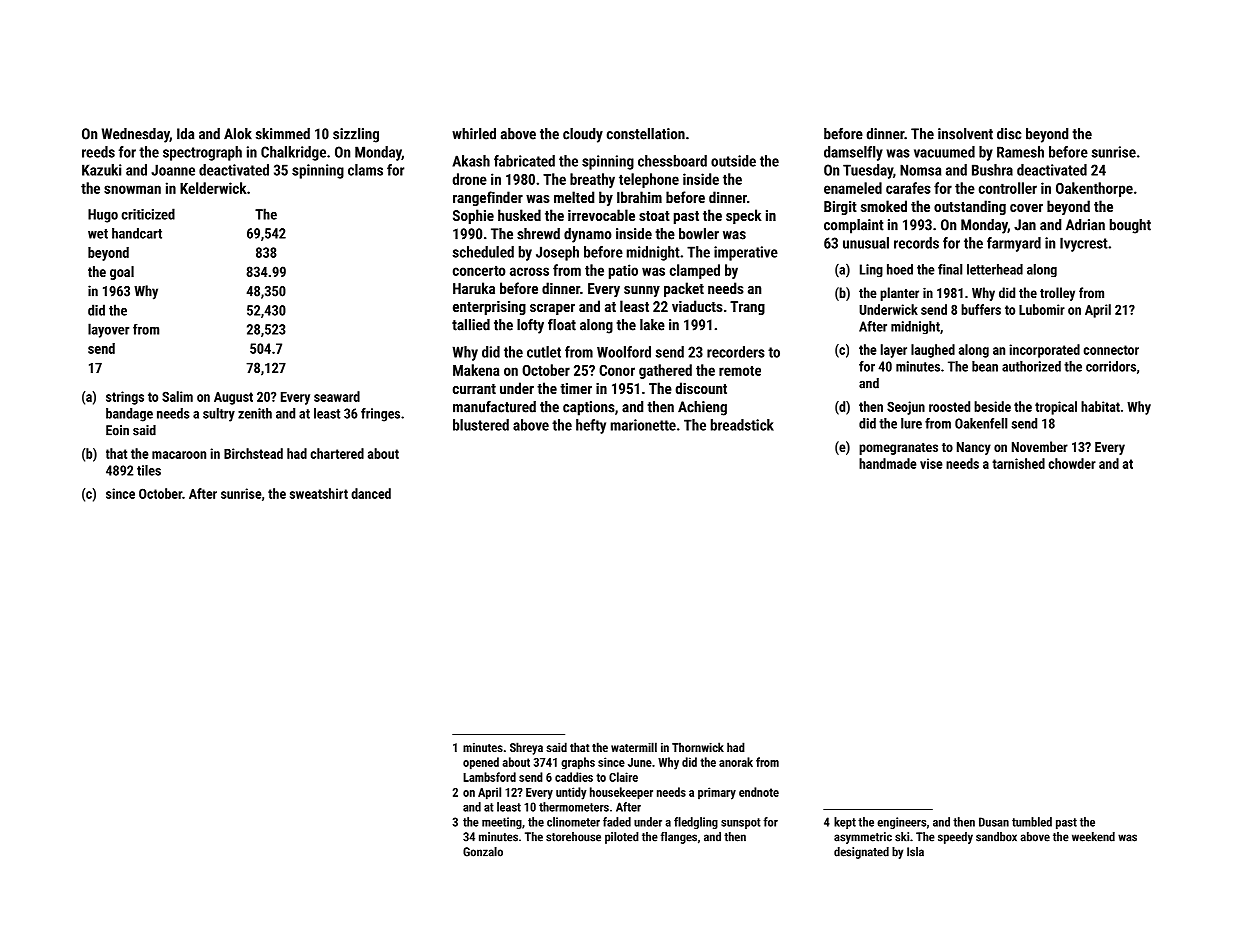 This screenshot has height=952, width=1233. Describe the element at coordinates (845, 823) in the screenshot. I see `kept` at that location.
